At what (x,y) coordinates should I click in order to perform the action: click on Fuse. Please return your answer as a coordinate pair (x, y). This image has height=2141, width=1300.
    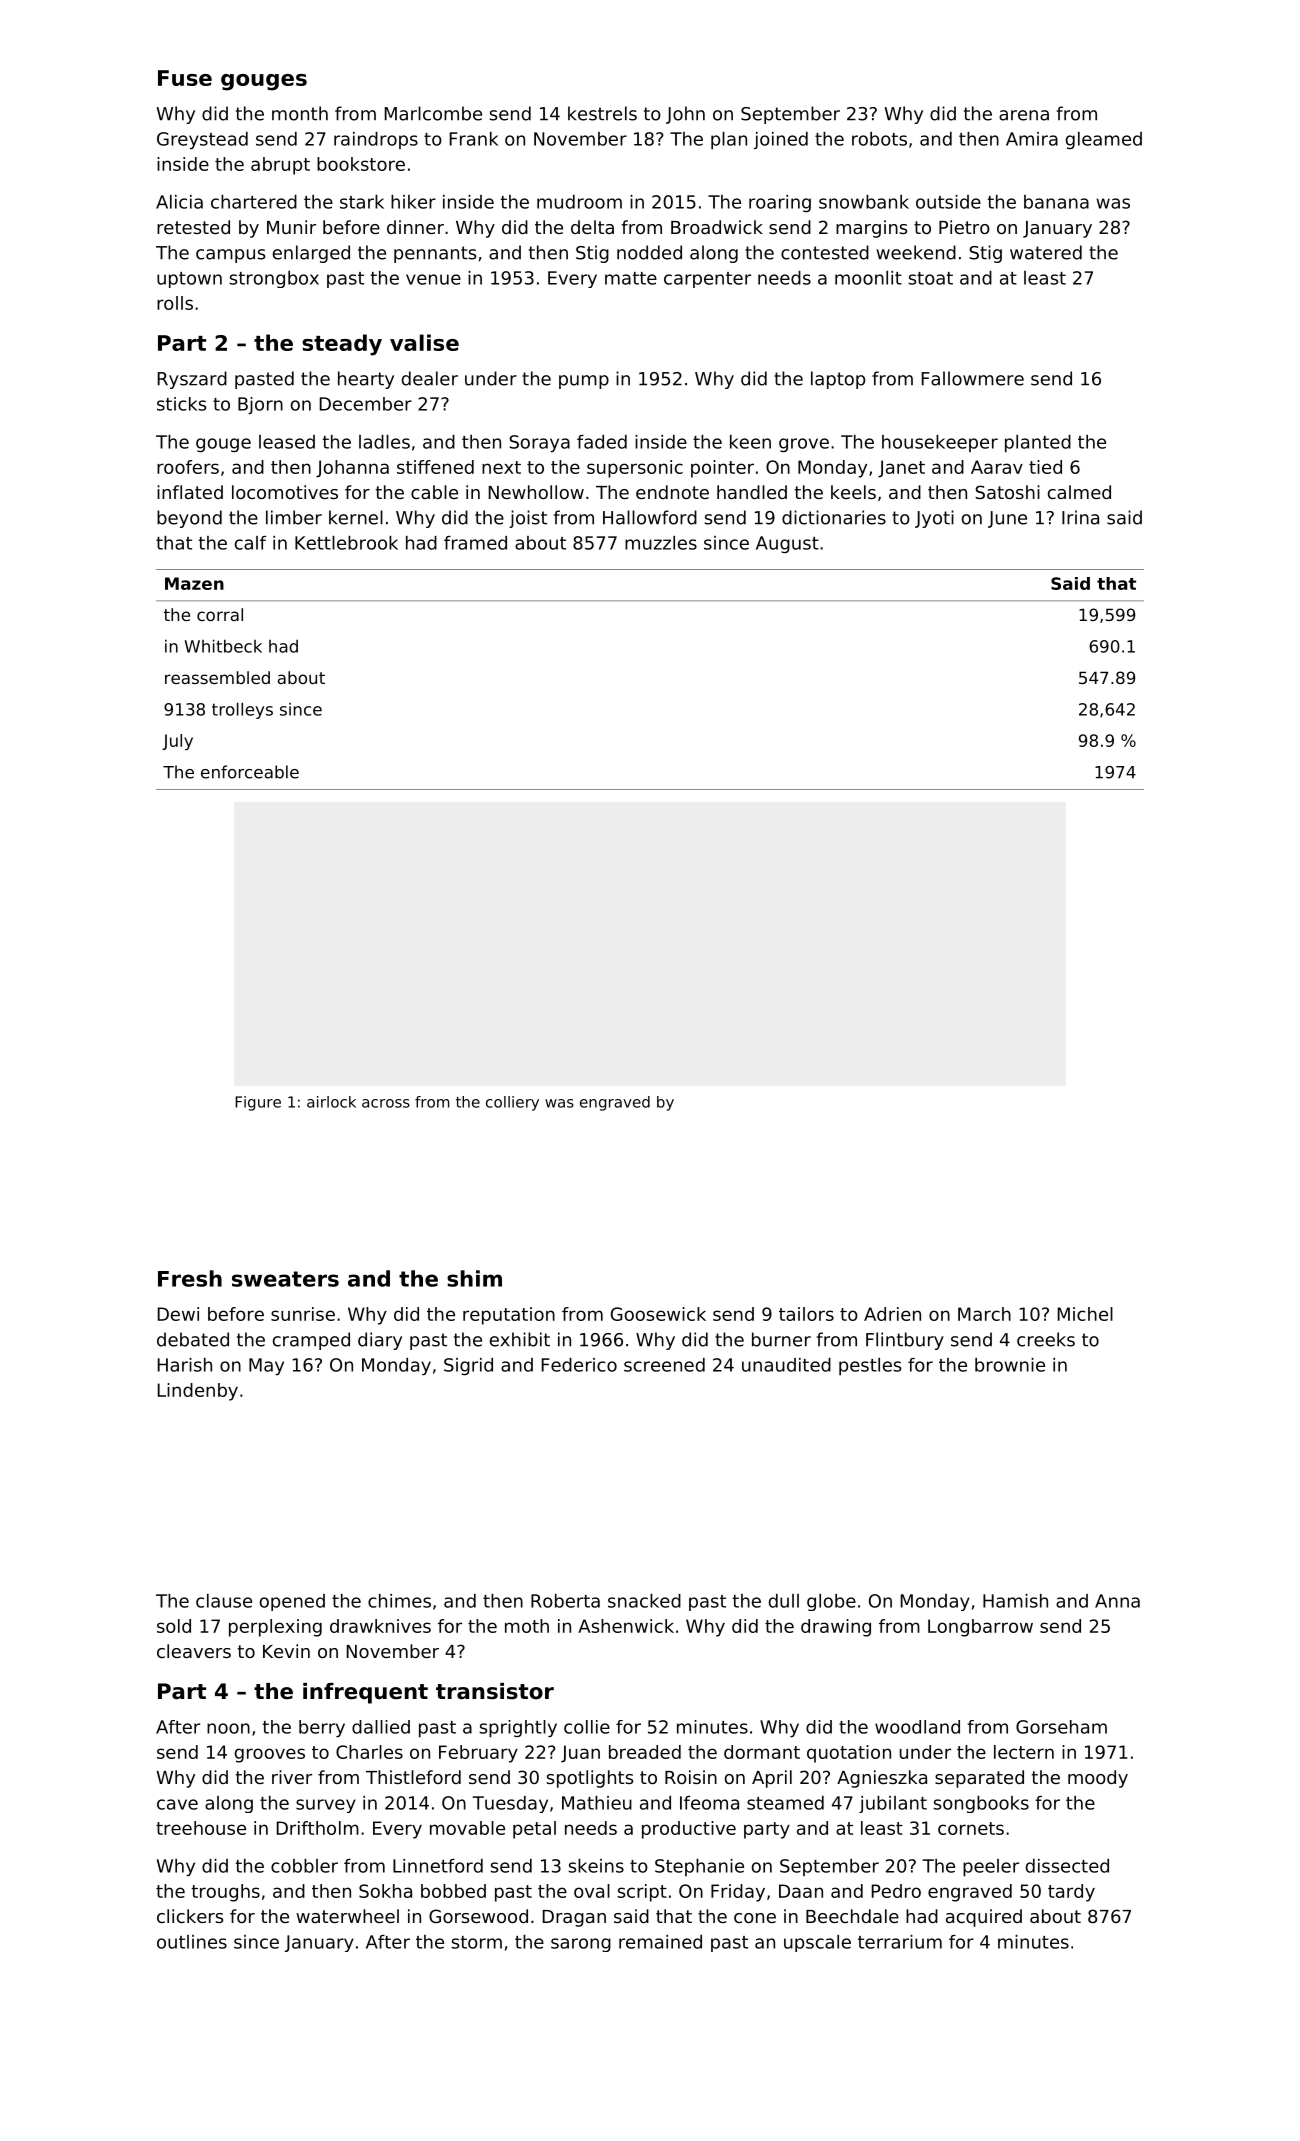
    Looking at the image, I should click on (185, 78).
